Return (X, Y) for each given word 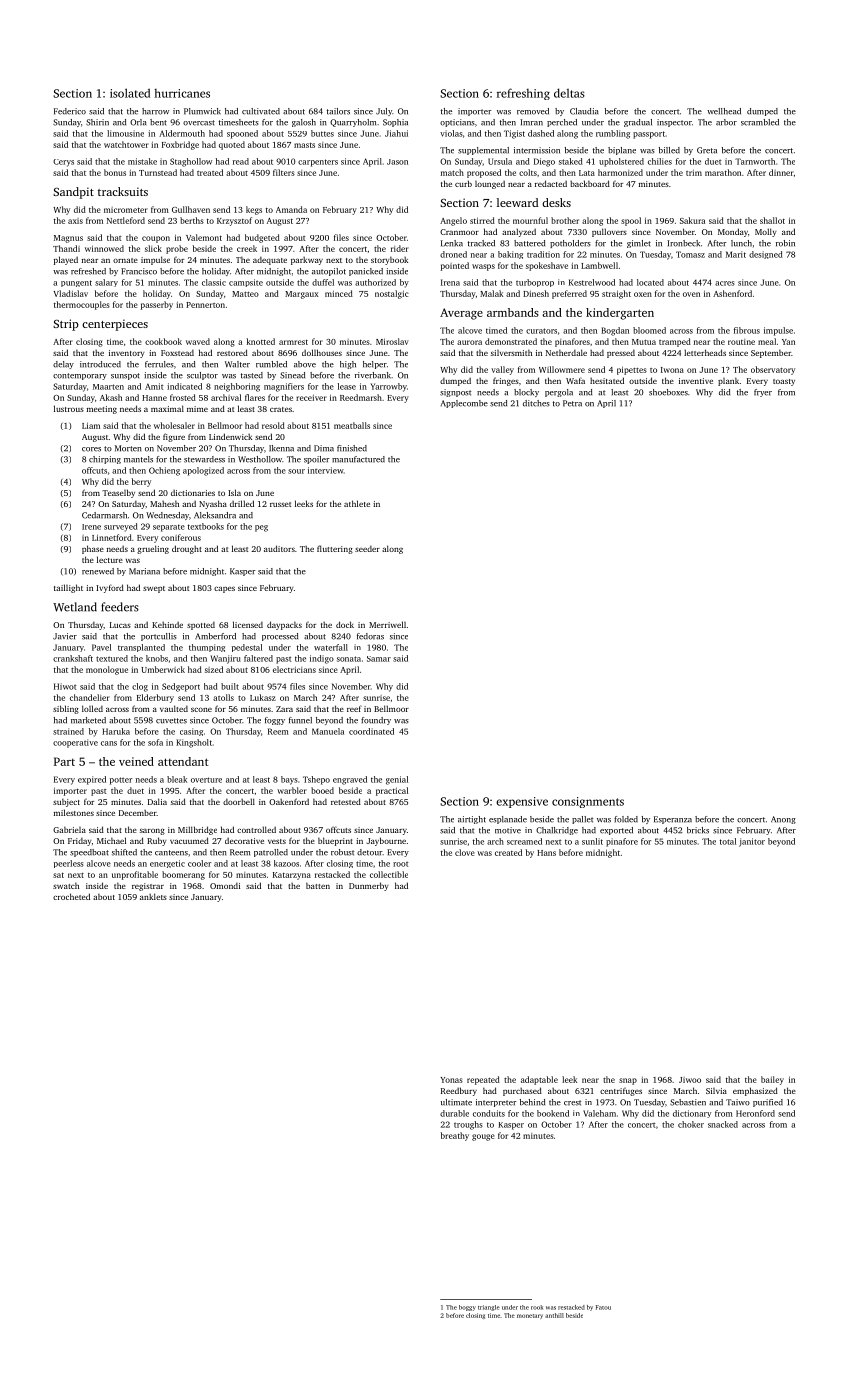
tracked (481, 243)
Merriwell (387, 624)
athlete (357, 503)
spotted (201, 626)
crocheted (71, 896)
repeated (483, 1080)
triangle (489, 1308)
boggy (467, 1308)
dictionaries (193, 493)
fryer (763, 393)
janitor (752, 842)
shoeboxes (668, 392)
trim (694, 172)
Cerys (63, 163)
